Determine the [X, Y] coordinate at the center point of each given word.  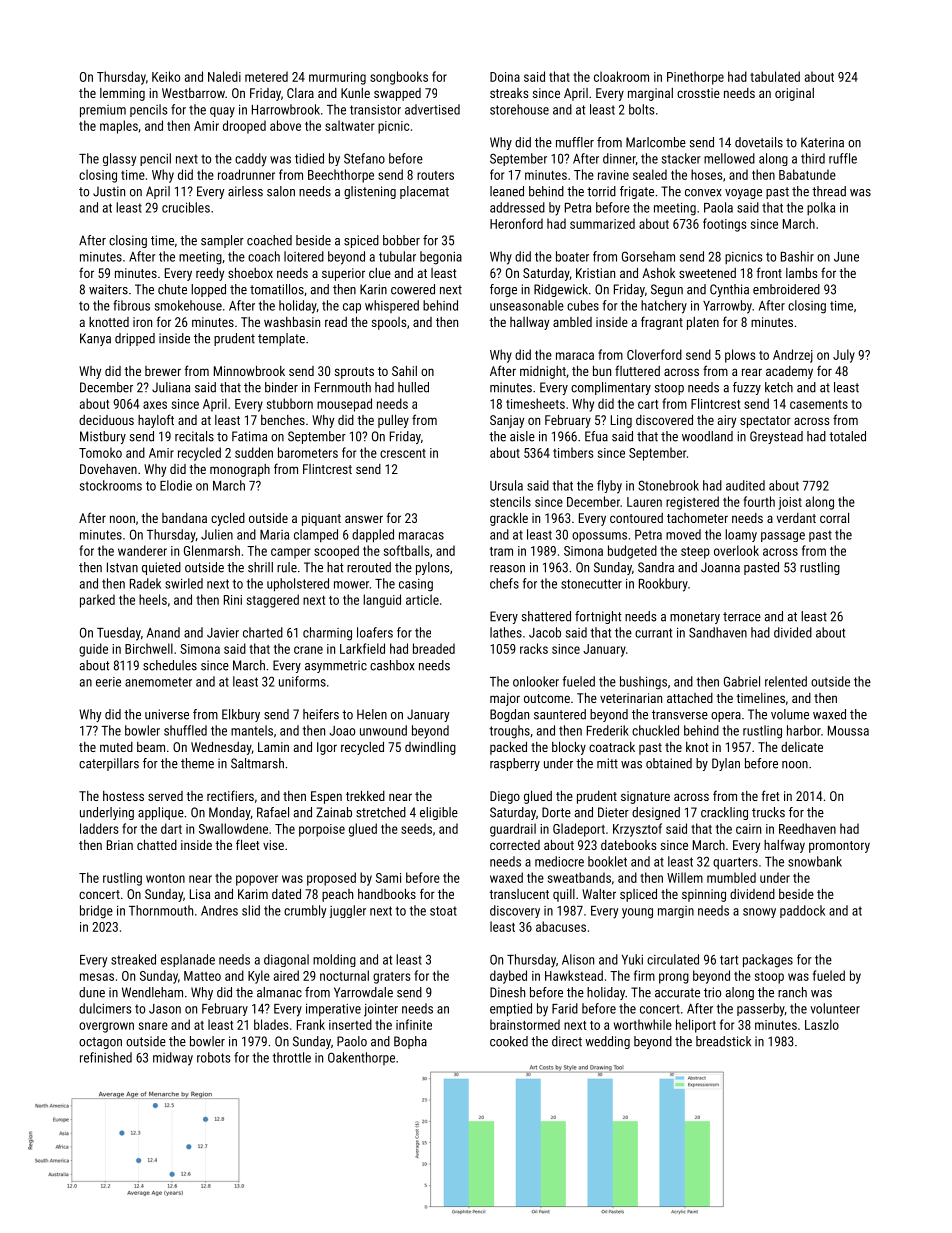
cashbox [392, 665]
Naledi [224, 76]
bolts [642, 109]
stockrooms [111, 485]
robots [214, 1057]
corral [834, 518]
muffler [575, 142]
